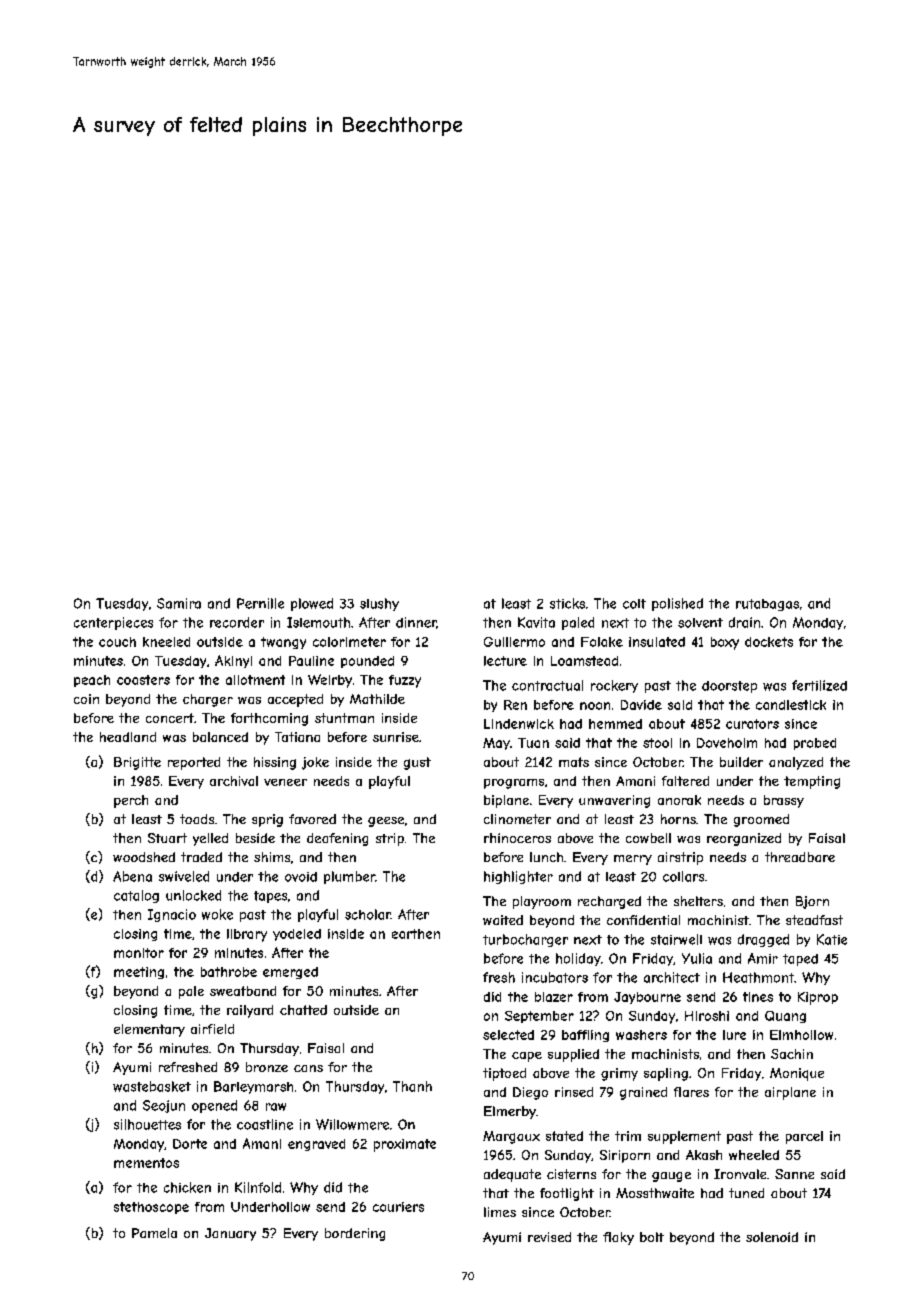 The height and width of the image is (1308, 924). I want to click on highlighter, so click(518, 877).
